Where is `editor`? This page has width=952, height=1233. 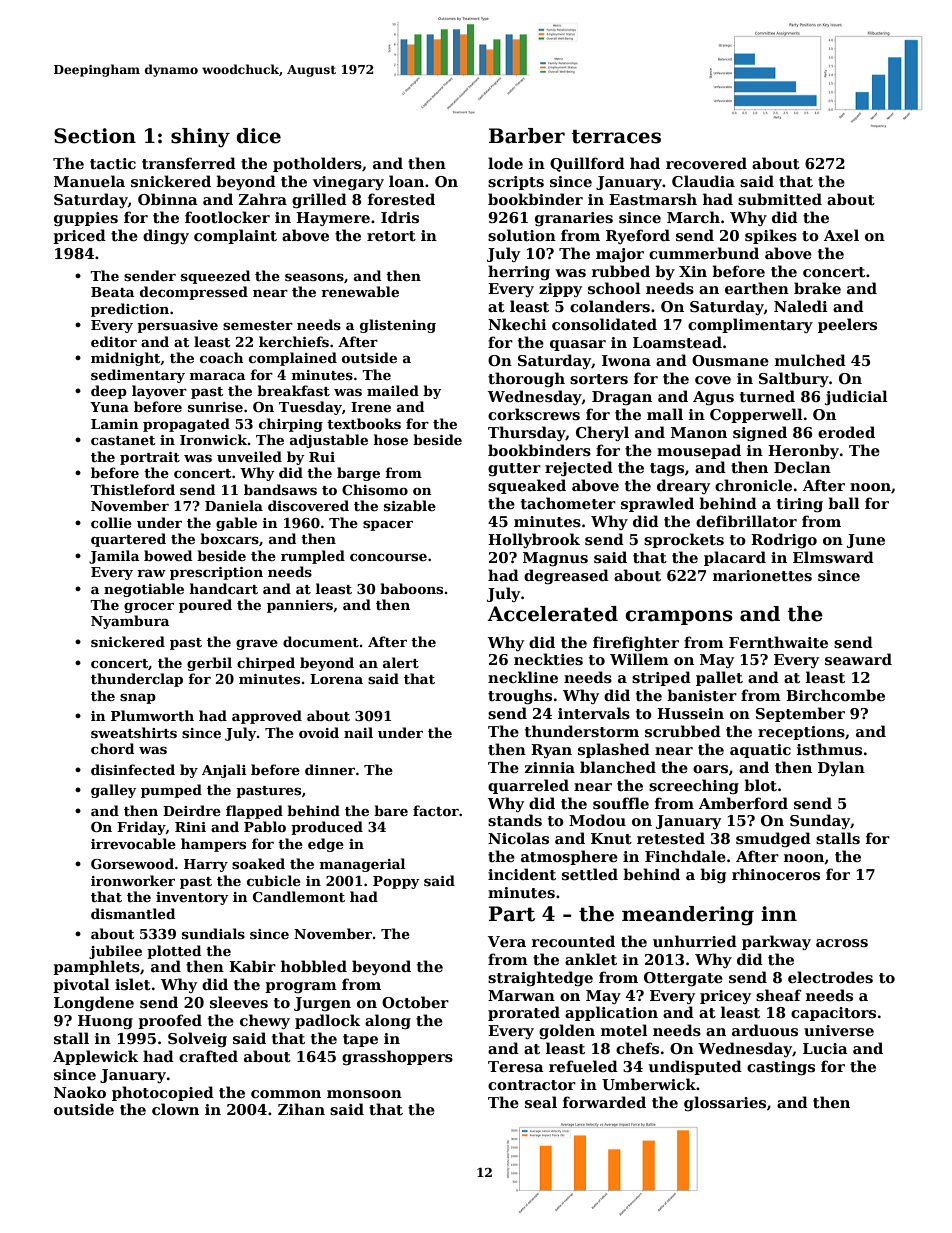
editor is located at coordinates (114, 341).
